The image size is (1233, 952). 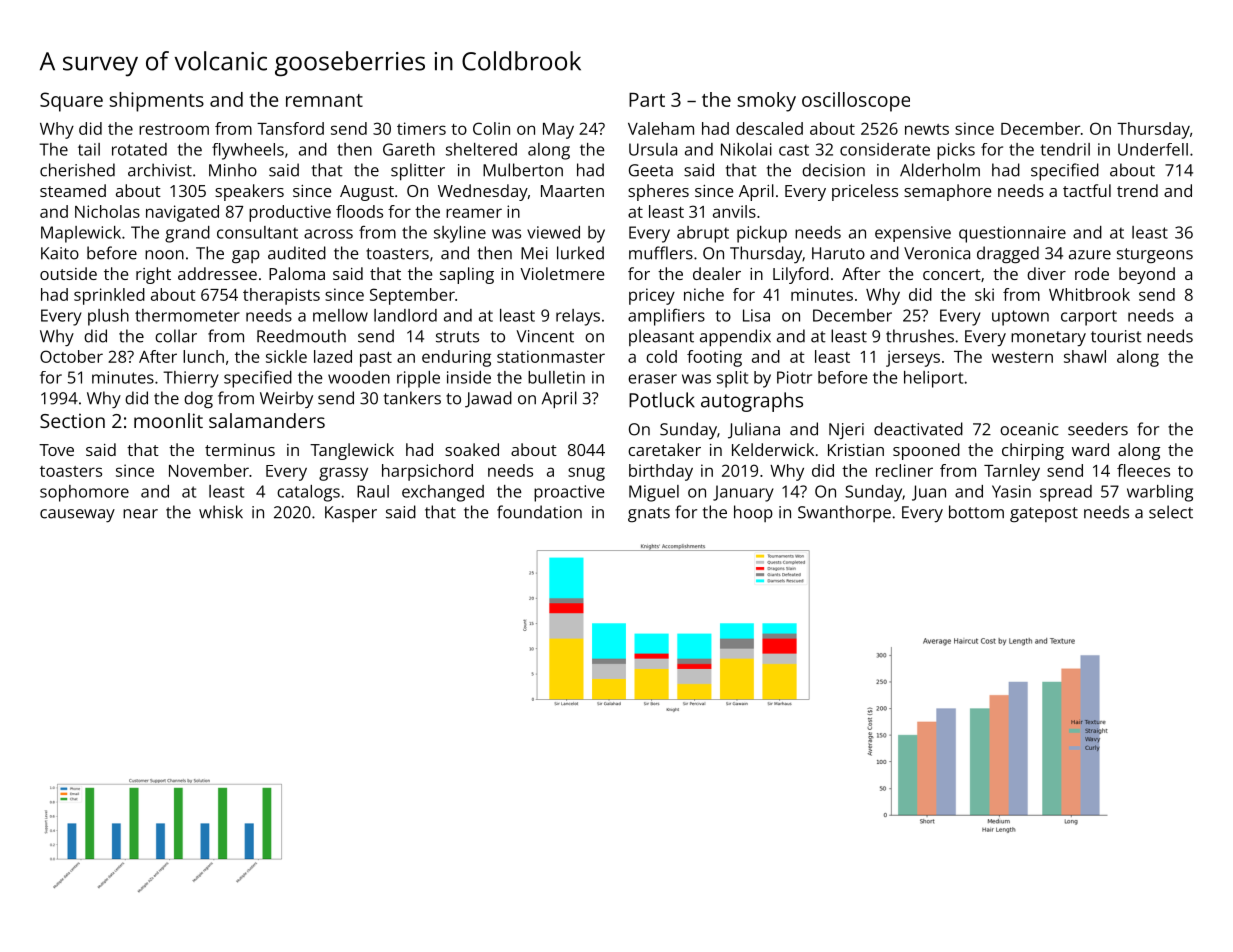 What do you see at coordinates (1065, 149) in the image?
I see `tendril` at bounding box center [1065, 149].
